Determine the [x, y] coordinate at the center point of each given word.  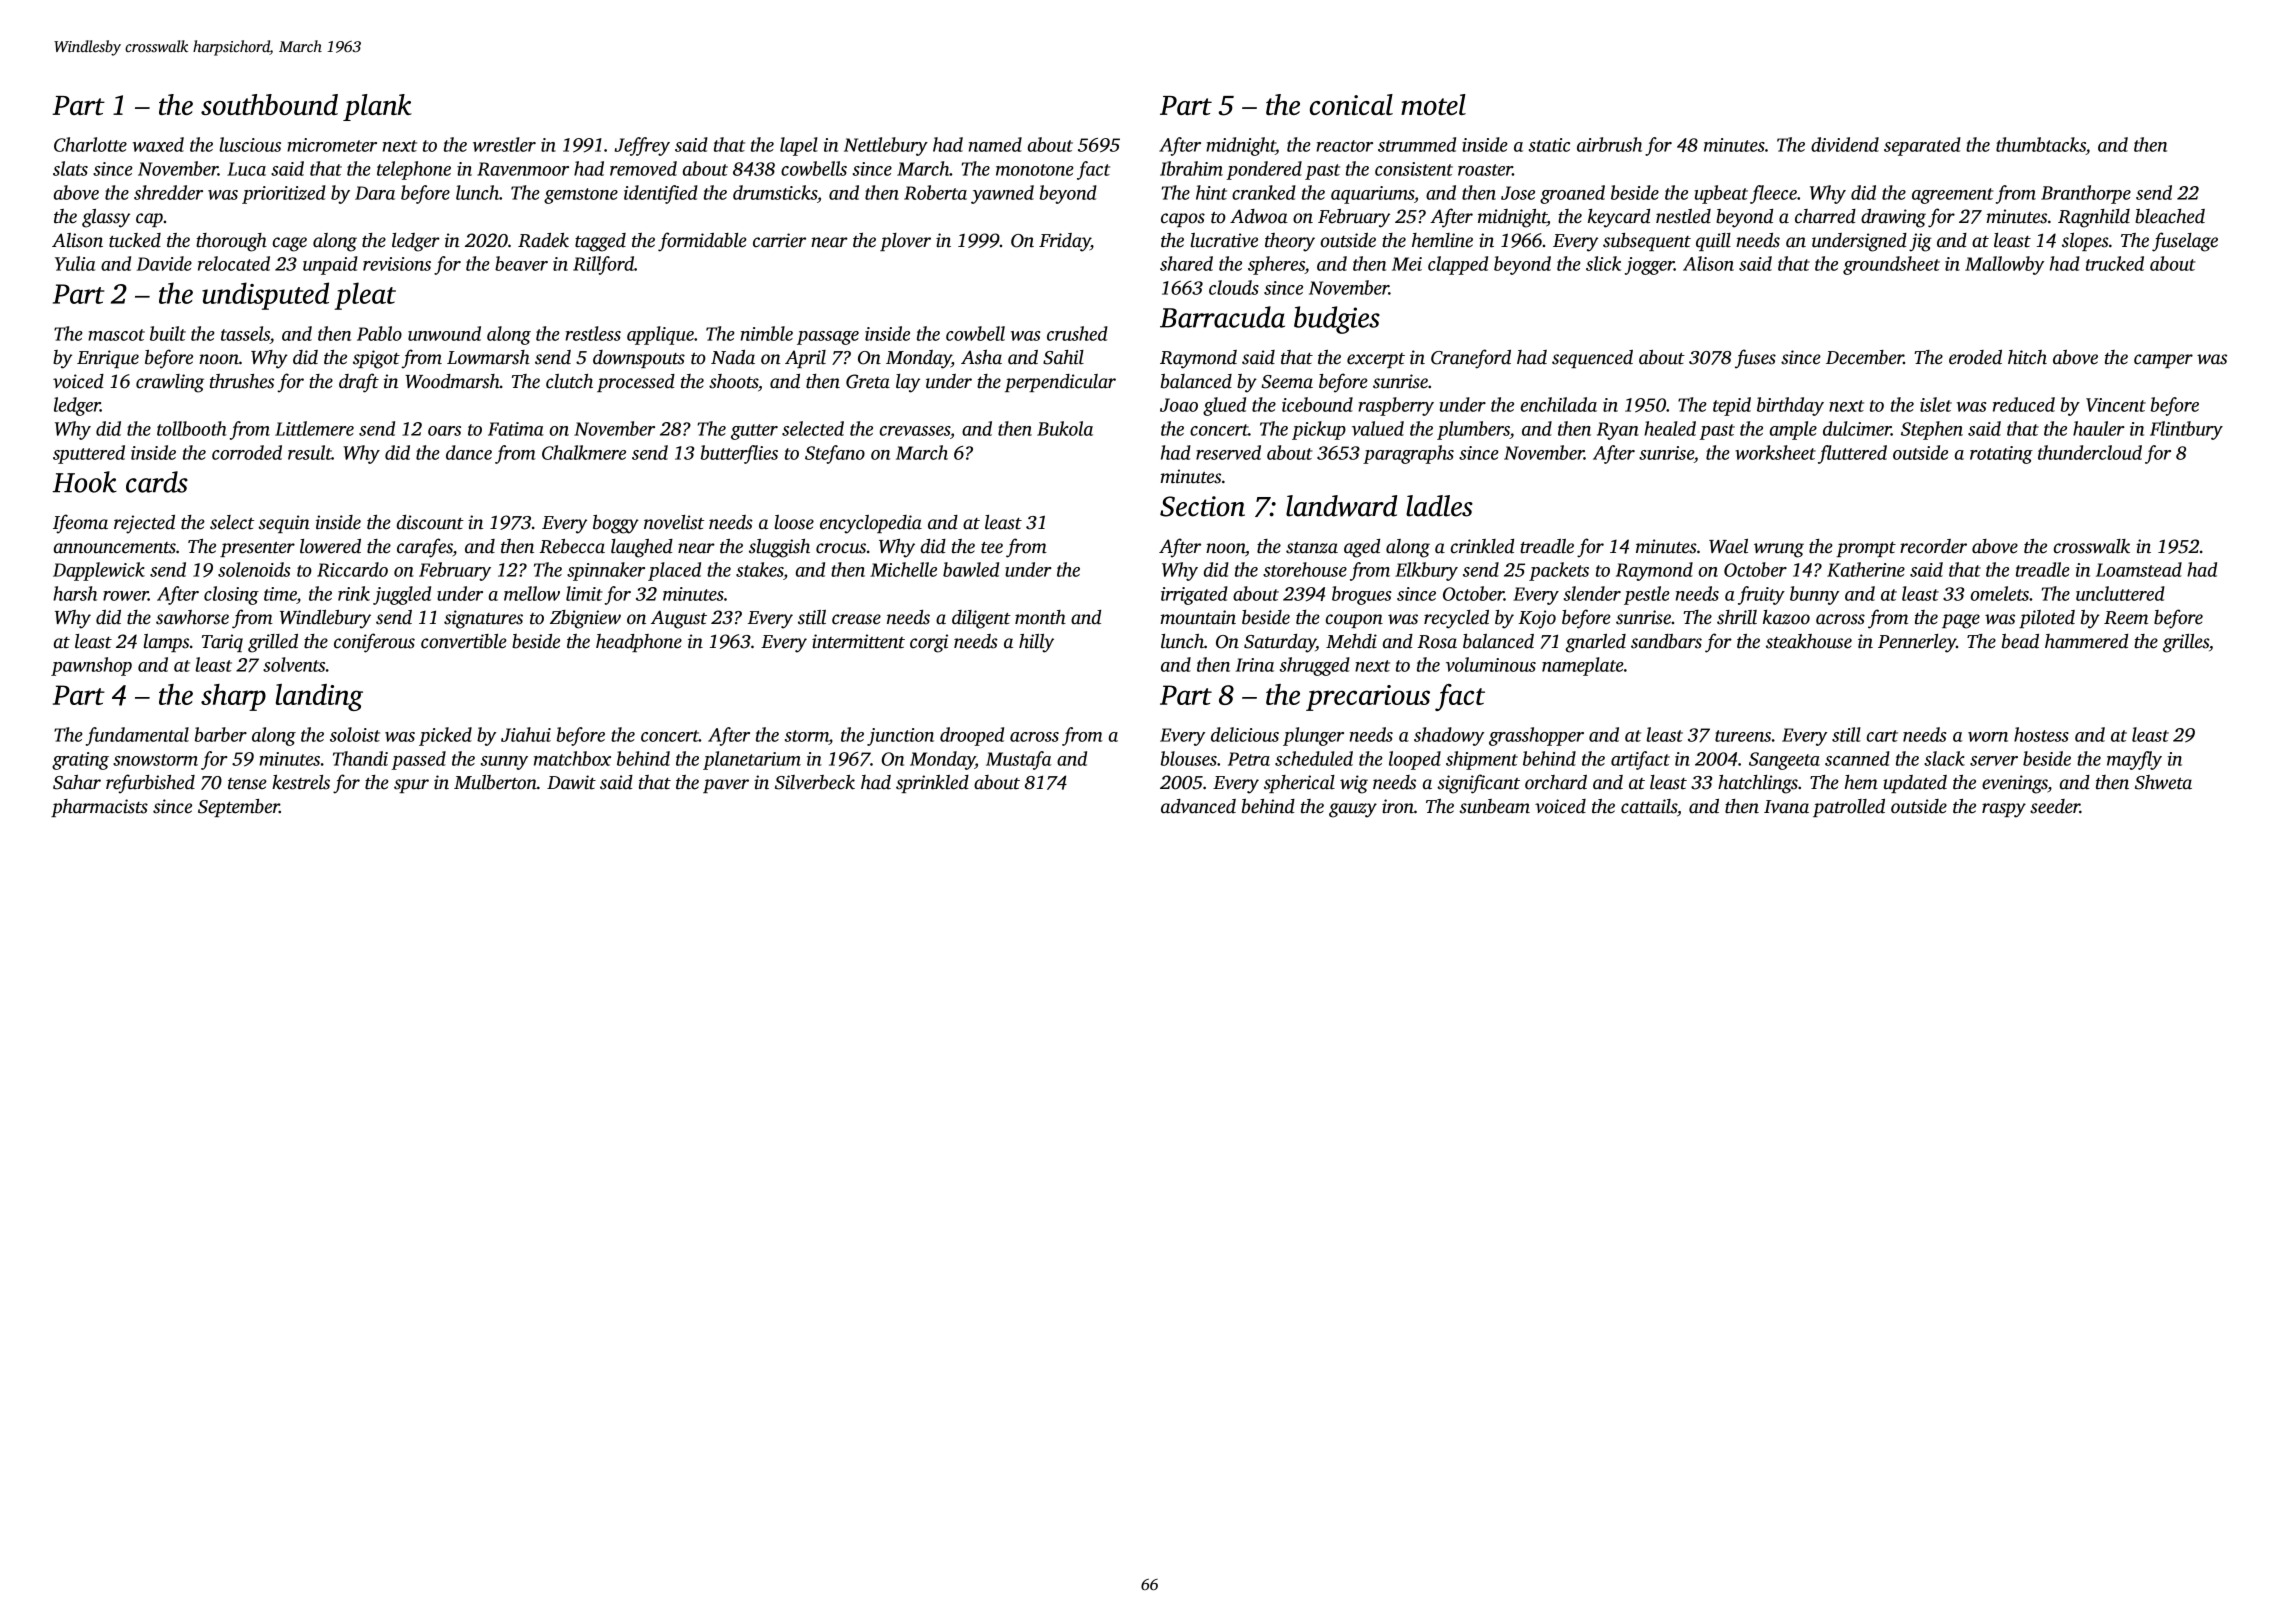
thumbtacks [2041, 144]
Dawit [571, 782]
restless [593, 333]
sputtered [89, 454]
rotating [2001, 455]
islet [1936, 404]
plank [377, 107]
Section [1202, 506]
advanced [1198, 806]
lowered [330, 546]
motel [1433, 104]
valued [1378, 428]
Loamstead [2139, 569]
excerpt [1376, 360]
